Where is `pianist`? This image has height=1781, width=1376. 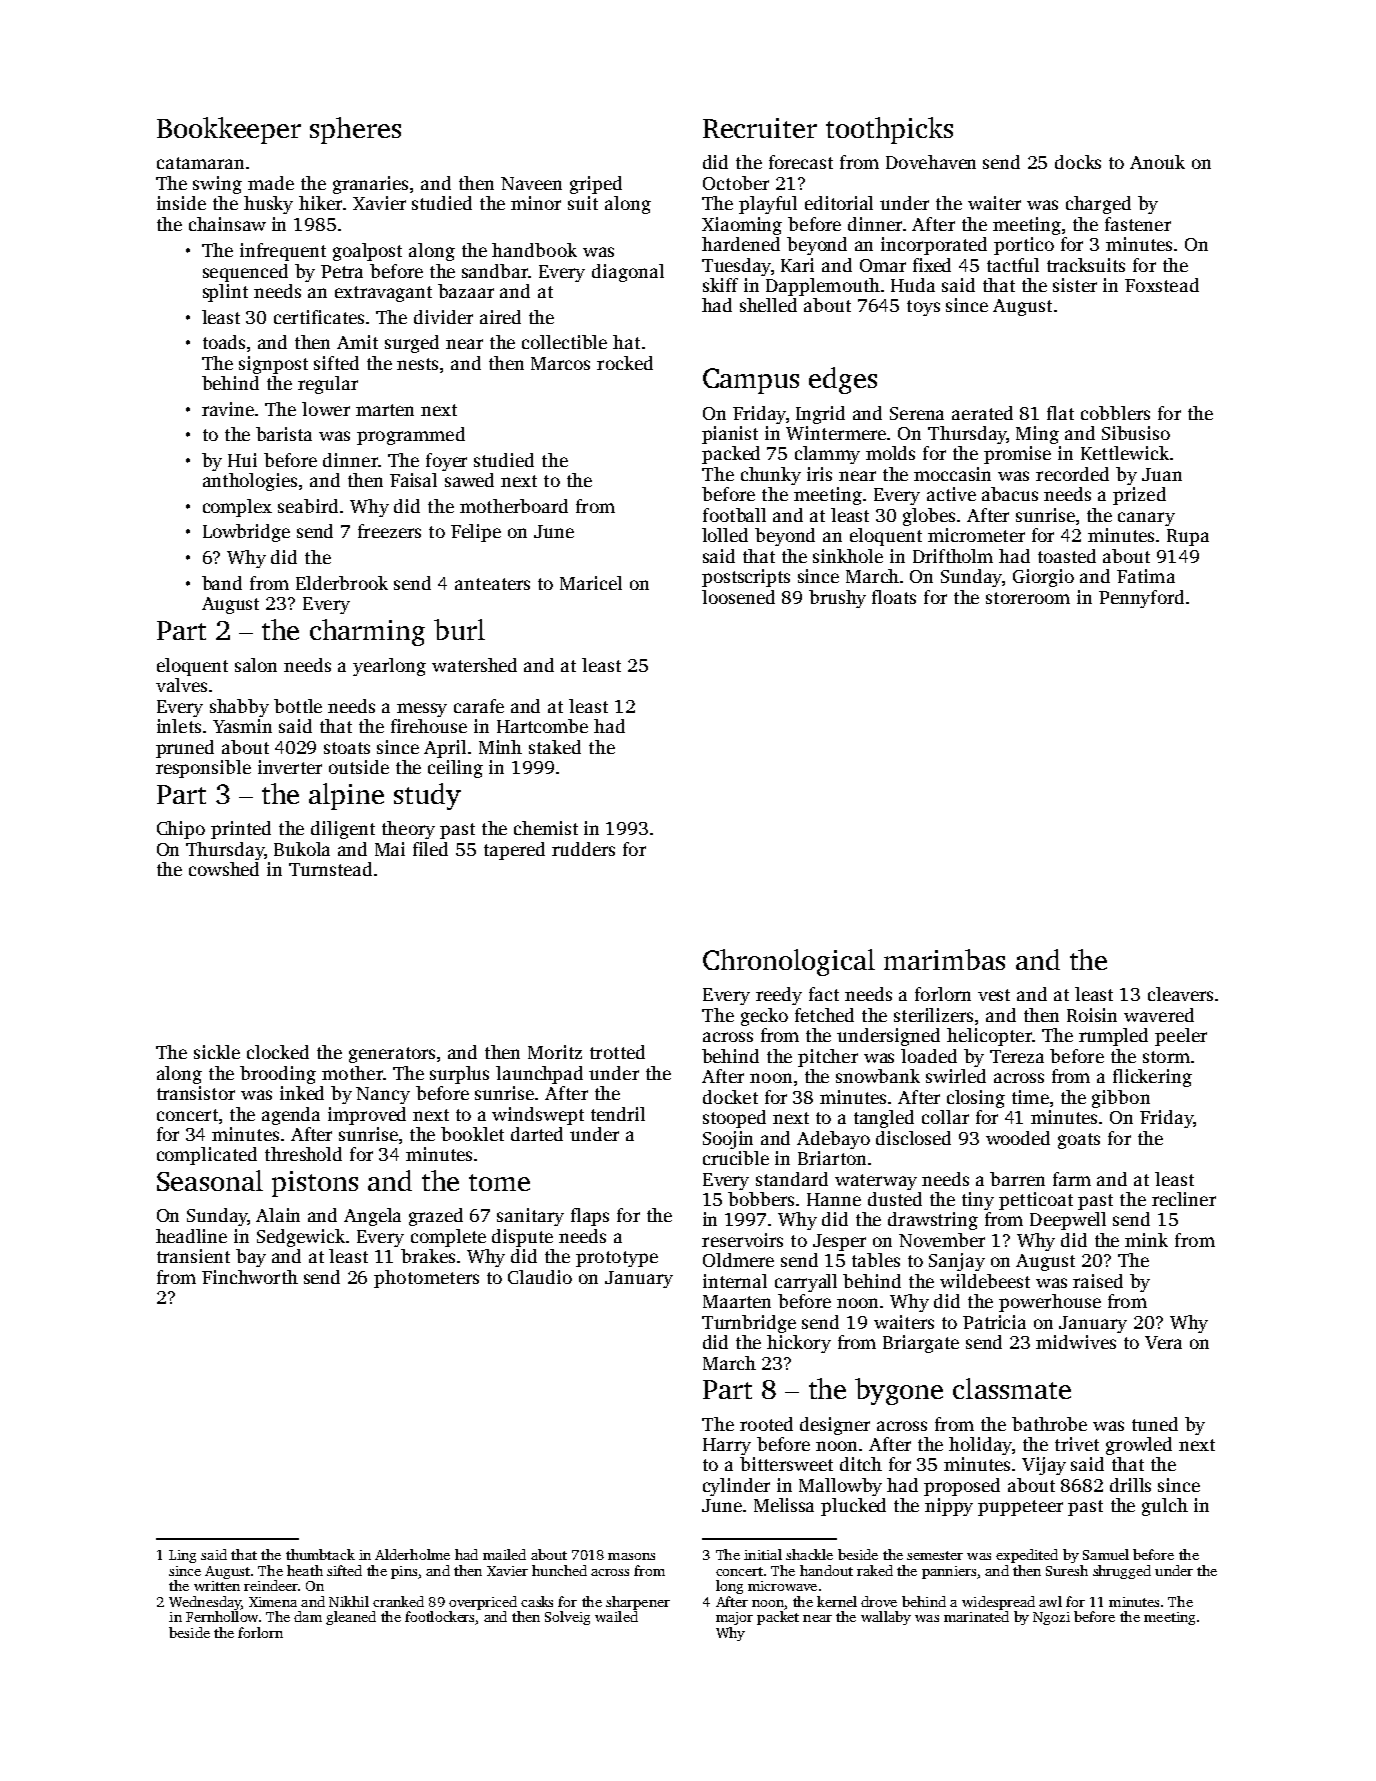 pianist is located at coordinates (730, 435).
